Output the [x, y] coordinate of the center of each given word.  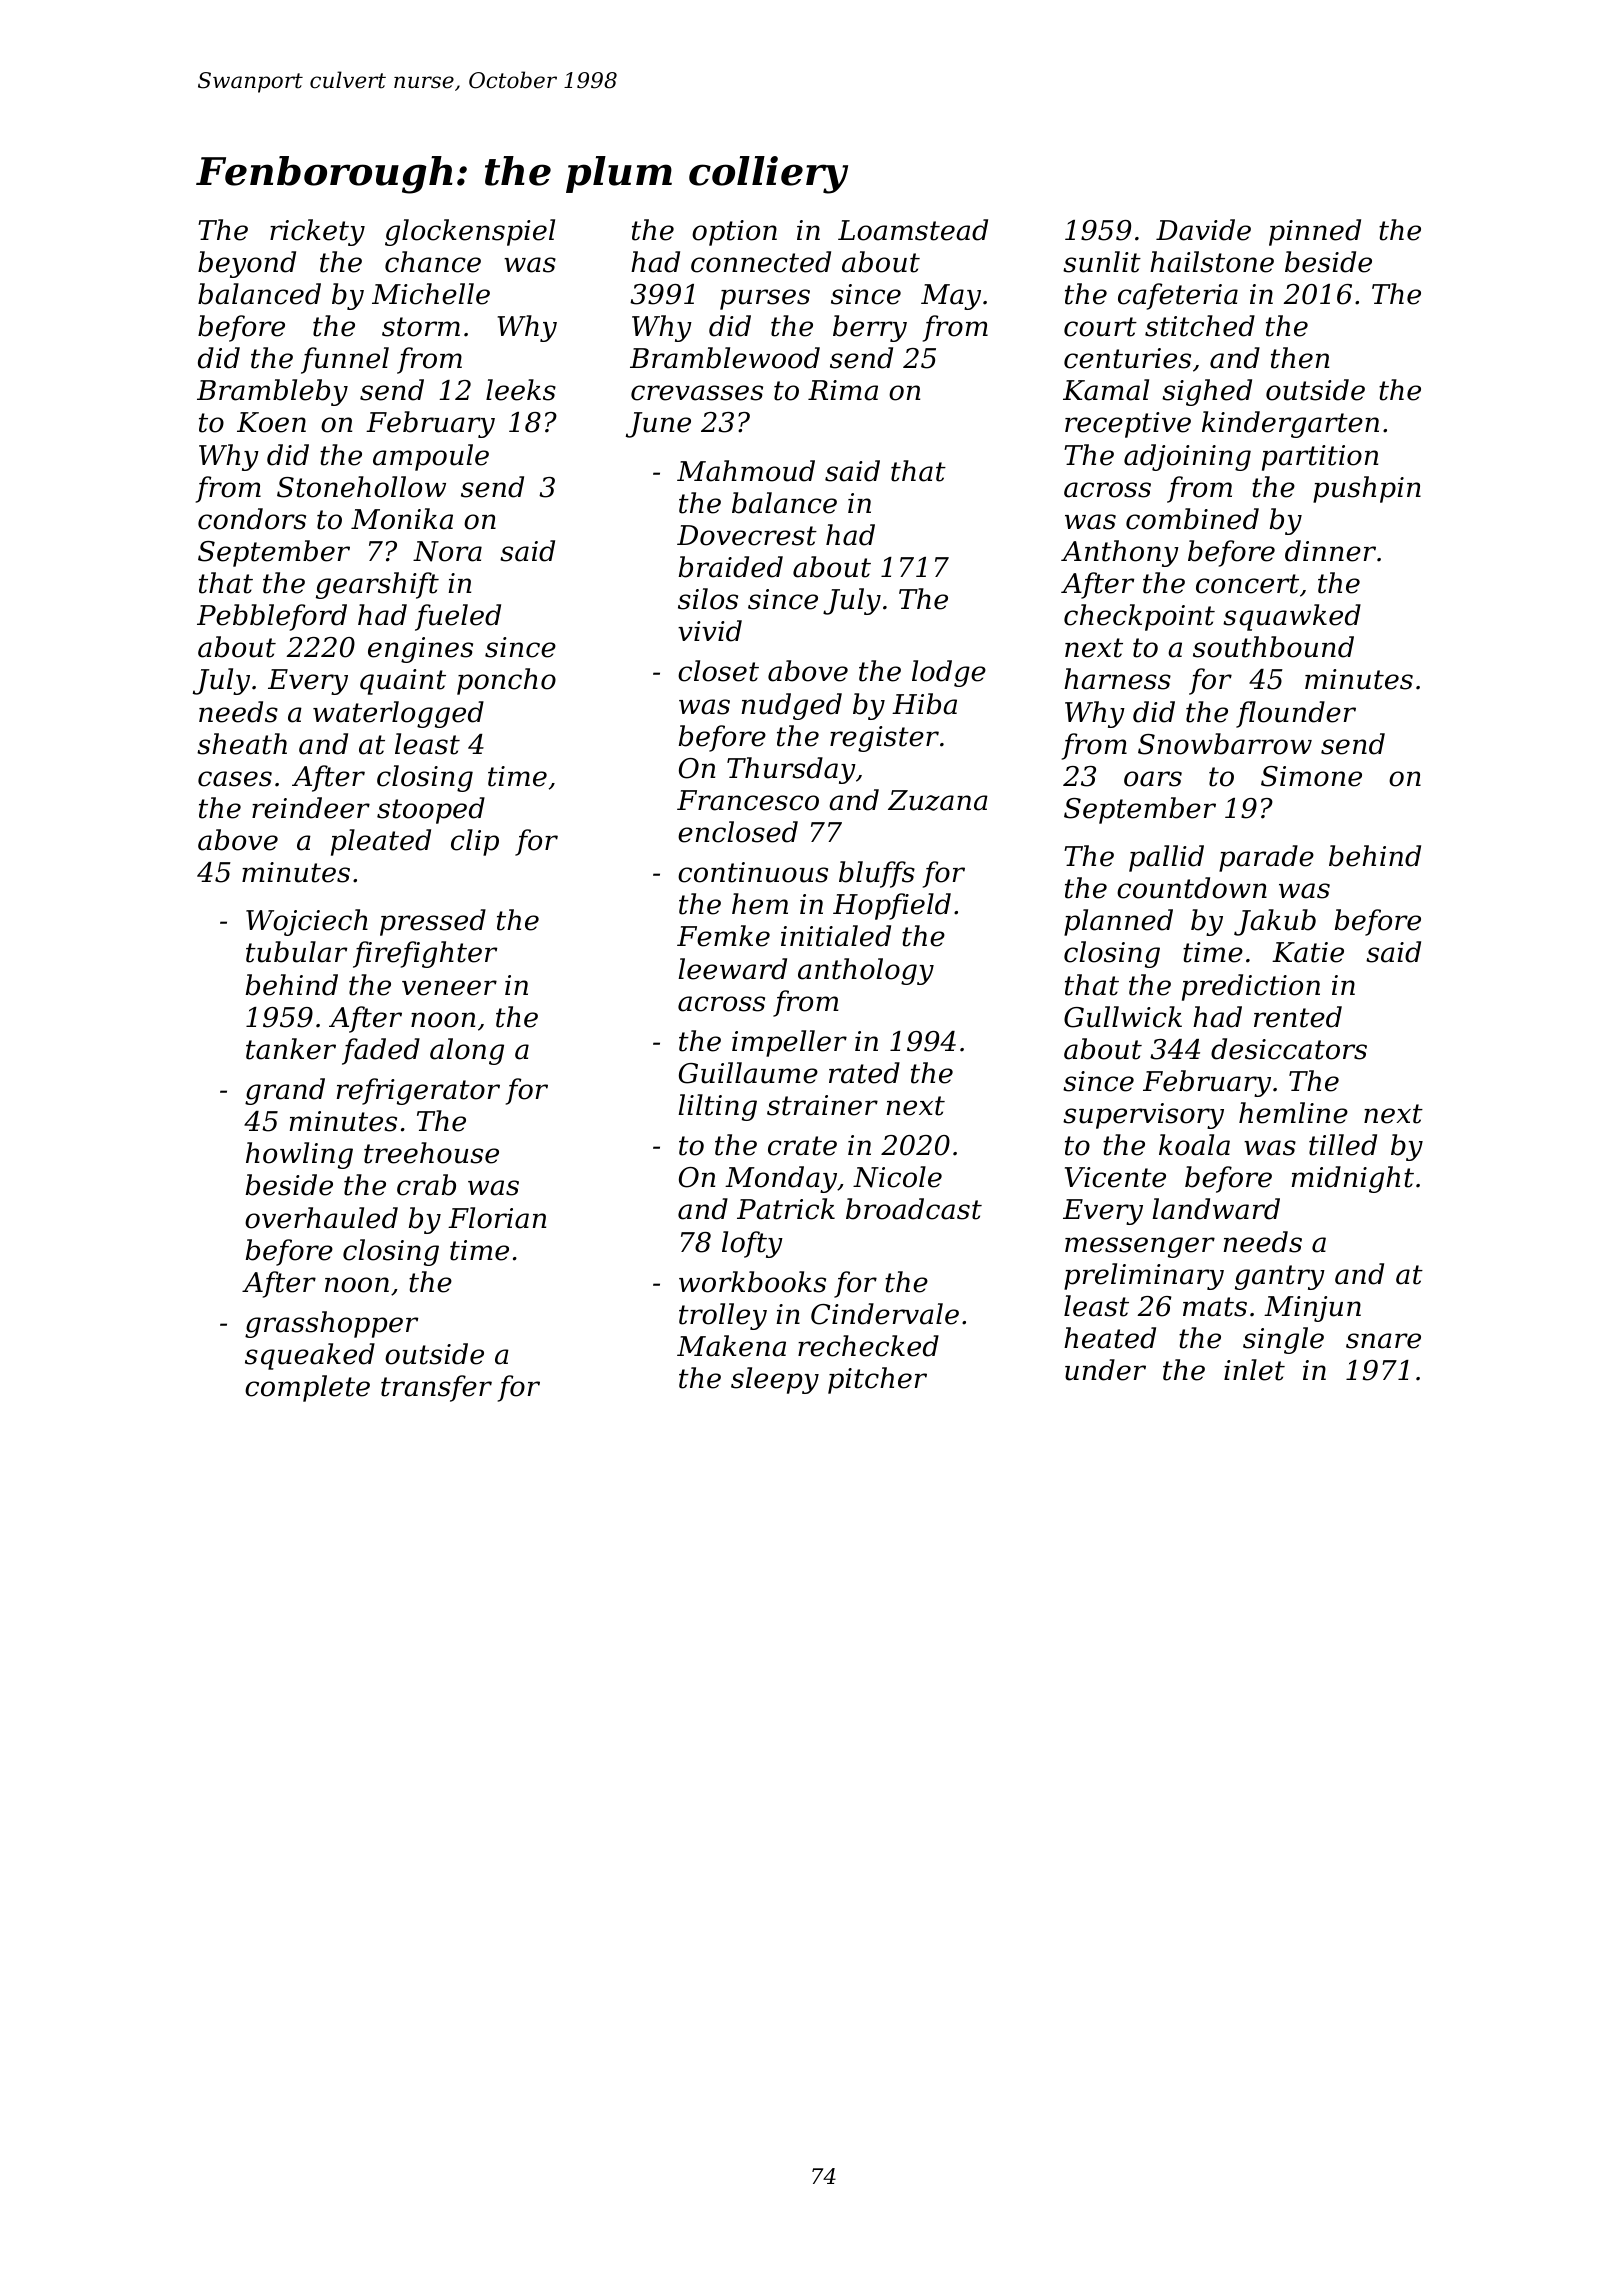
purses [765, 299]
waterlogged [398, 714]
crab [426, 1185]
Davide [1203, 230]
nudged [792, 706]
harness [1117, 679]
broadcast [914, 1209]
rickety [317, 232]
